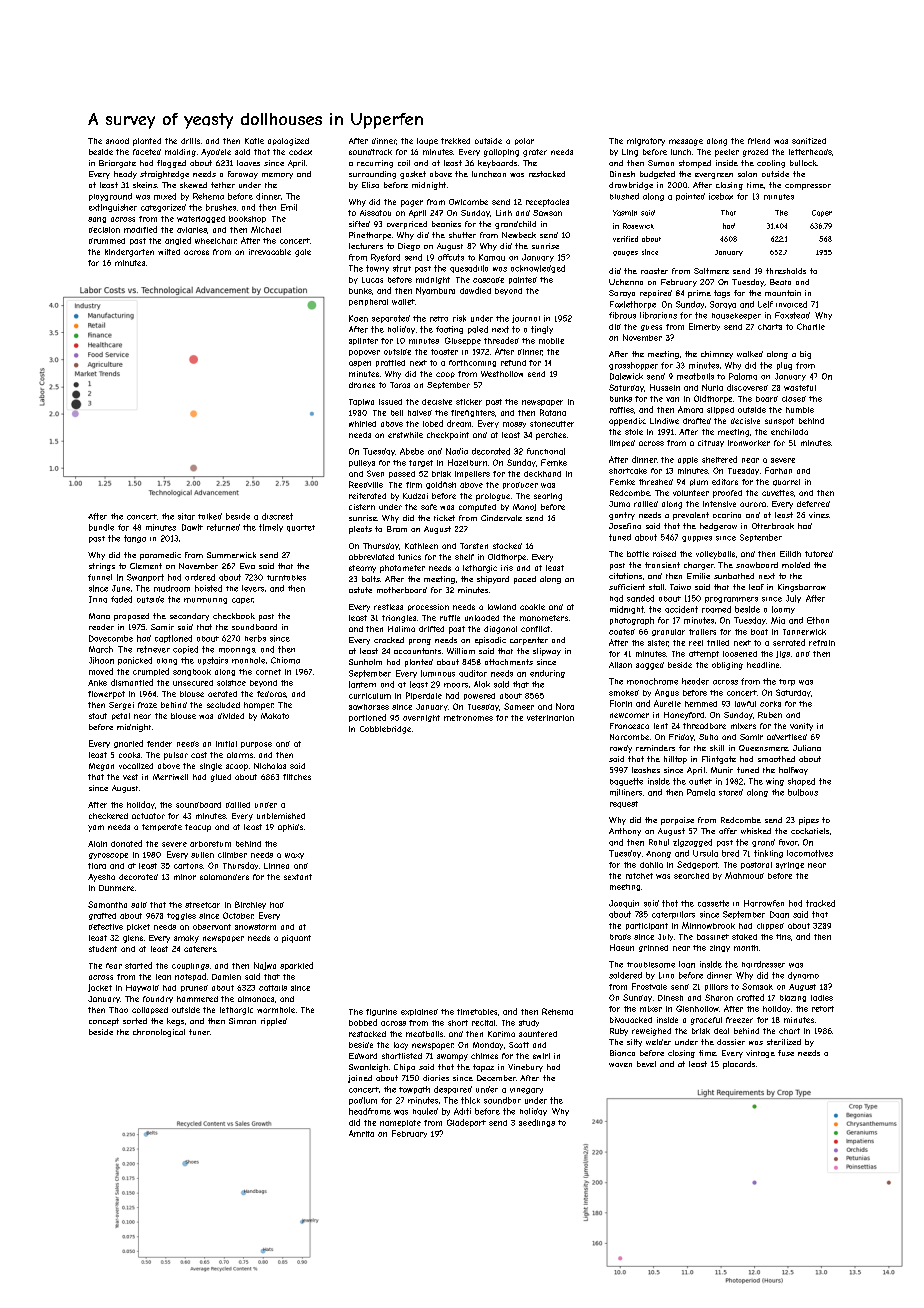  What do you see at coordinates (108, 856) in the screenshot?
I see `gyroscope` at bounding box center [108, 856].
